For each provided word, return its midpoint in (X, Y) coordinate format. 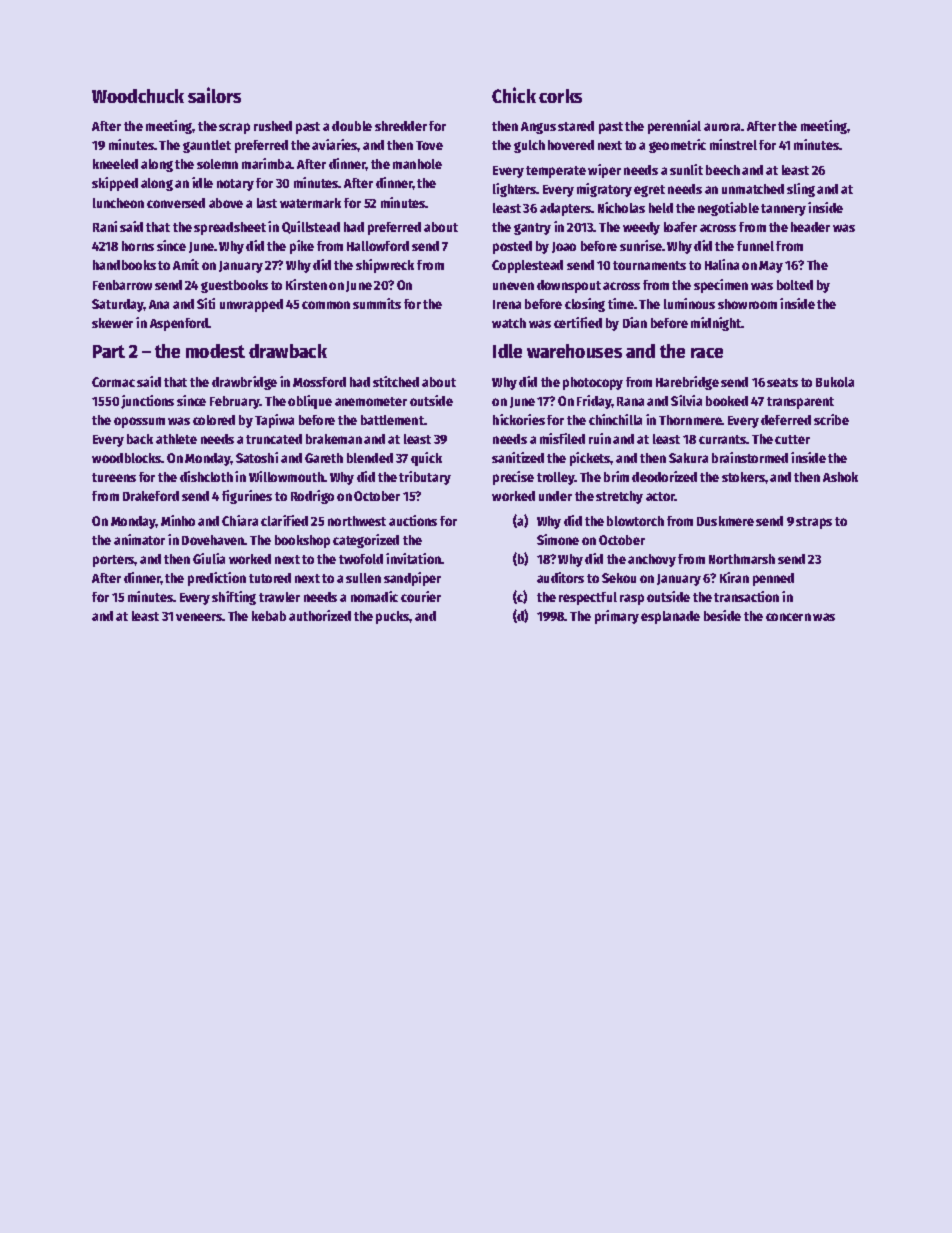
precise (513, 478)
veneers (199, 617)
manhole (417, 164)
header (810, 227)
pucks (392, 617)
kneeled (115, 164)
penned (773, 579)
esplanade (670, 617)
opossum (139, 422)
